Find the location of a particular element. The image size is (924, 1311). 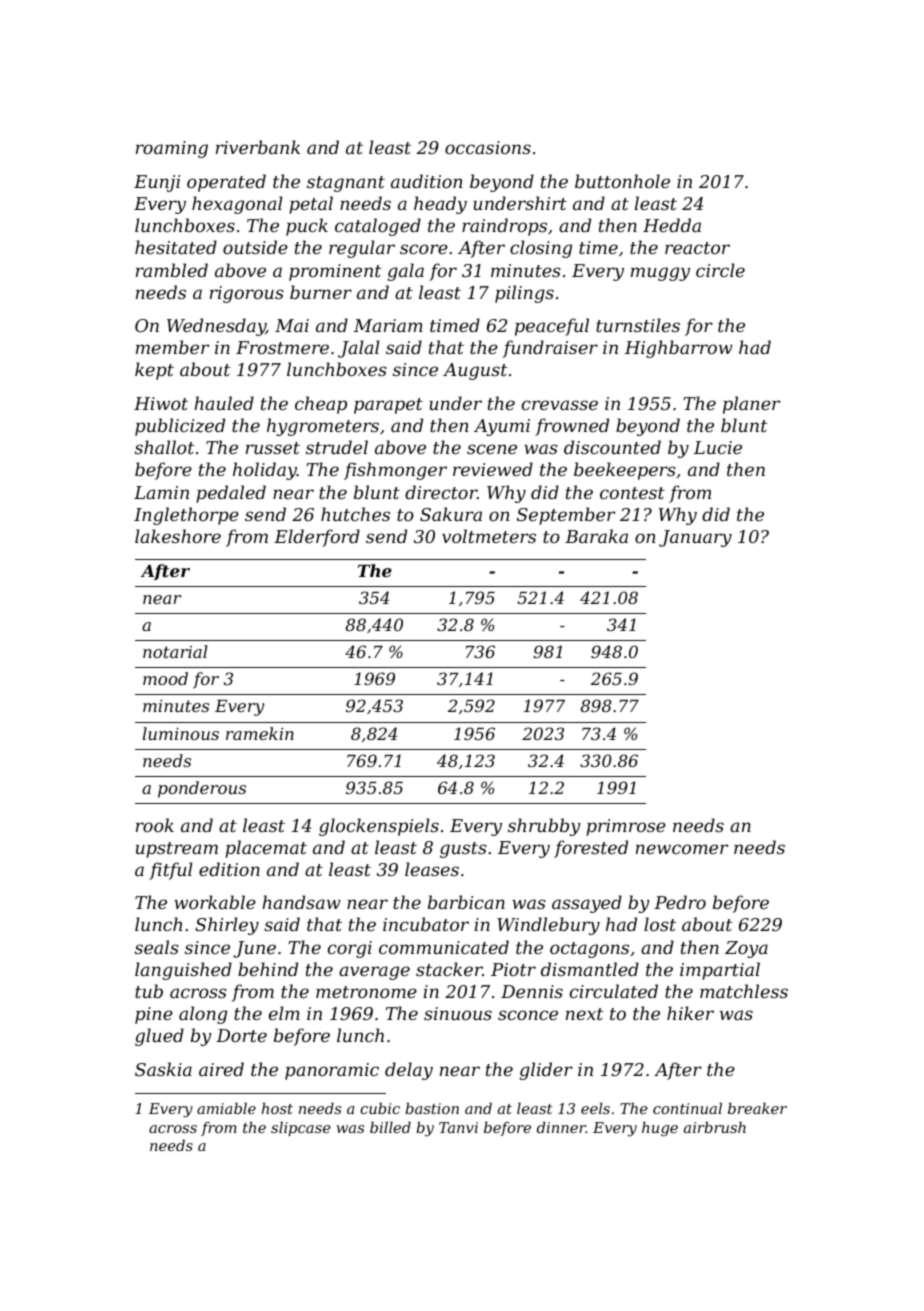

occasions is located at coordinates (488, 147).
